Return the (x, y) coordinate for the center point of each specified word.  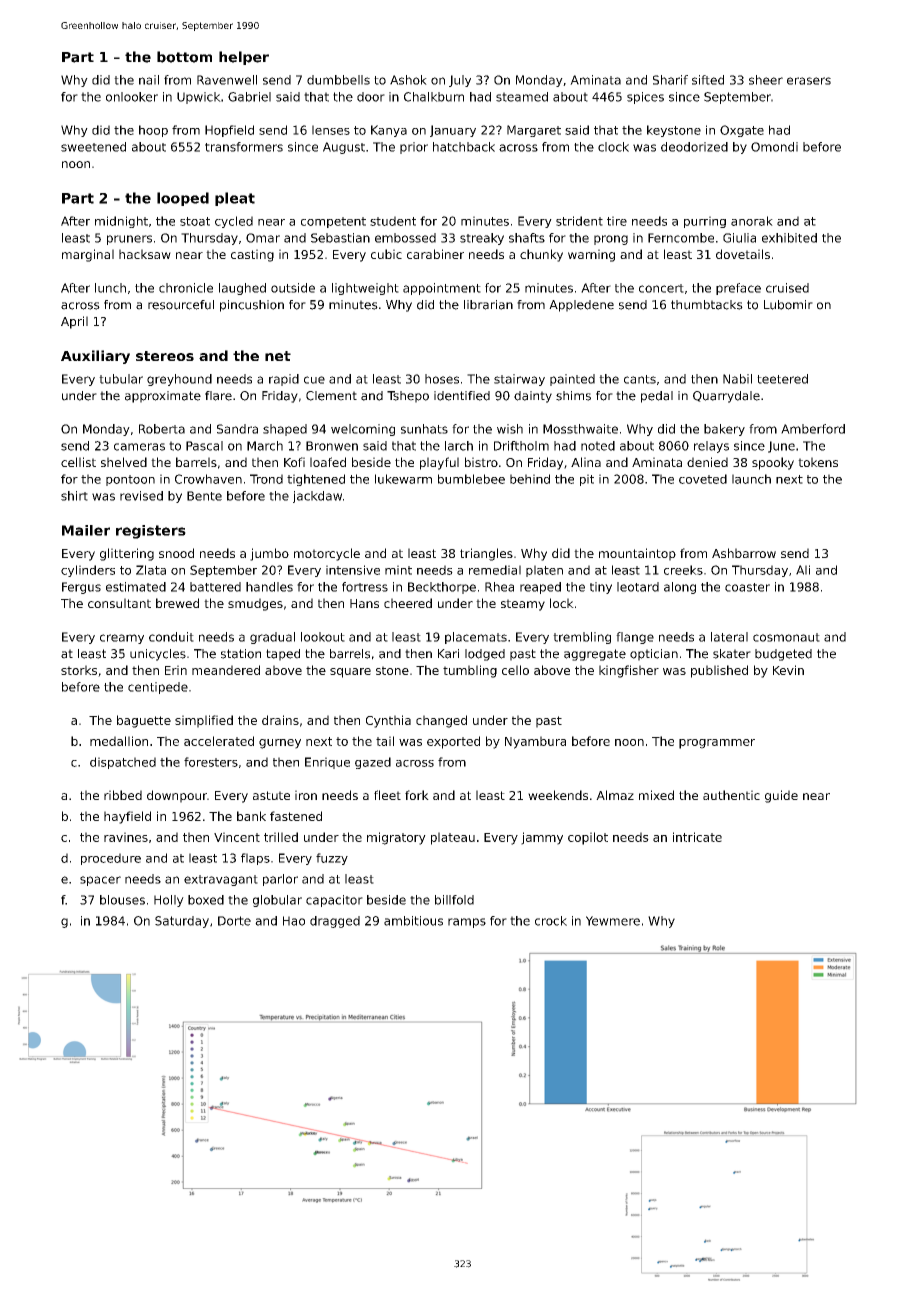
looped (183, 199)
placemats (476, 638)
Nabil (737, 379)
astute (271, 795)
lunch (110, 288)
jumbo (269, 554)
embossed (405, 238)
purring (705, 222)
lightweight (365, 289)
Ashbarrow (744, 553)
